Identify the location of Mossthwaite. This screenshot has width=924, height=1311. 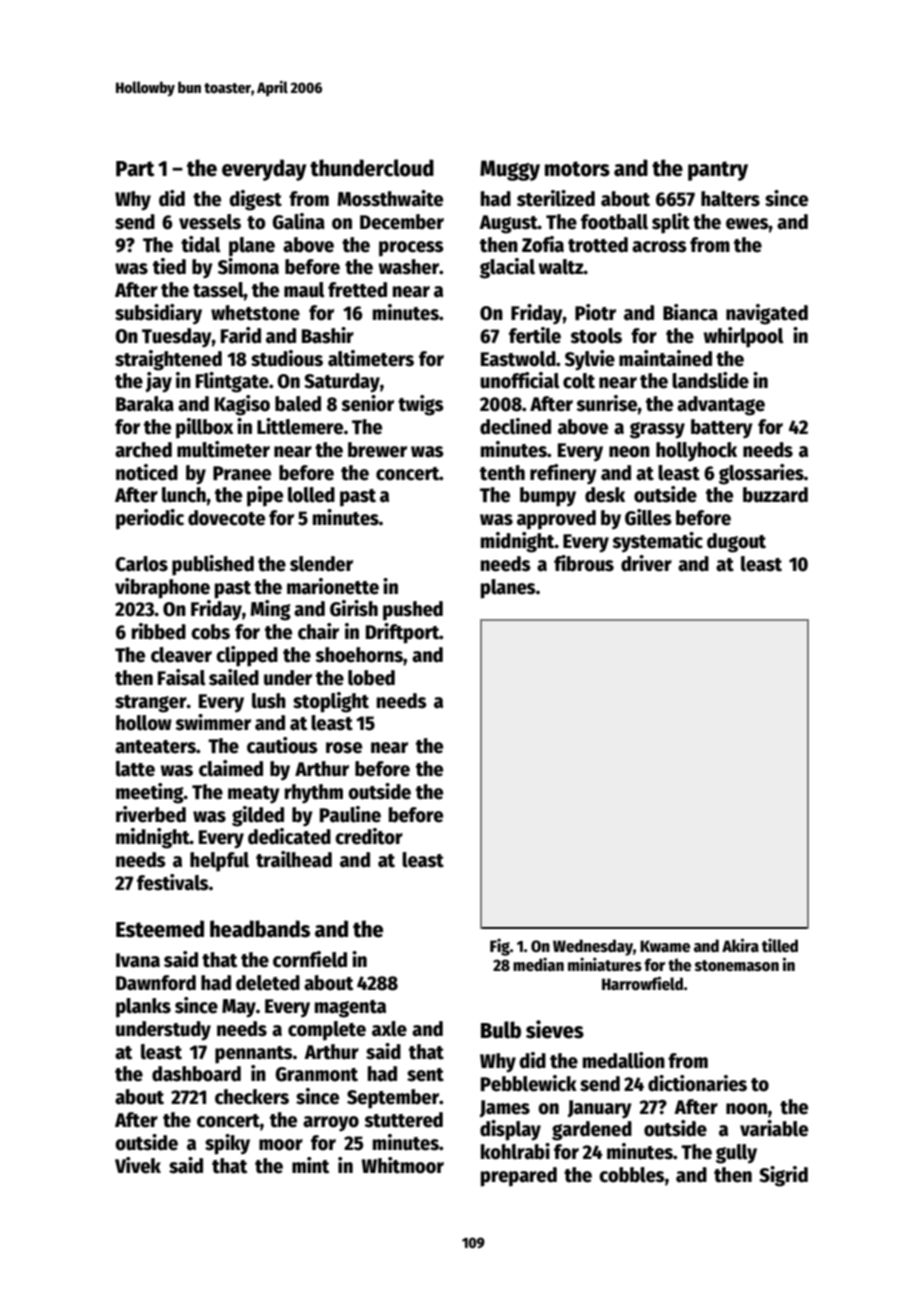
(390, 198).
